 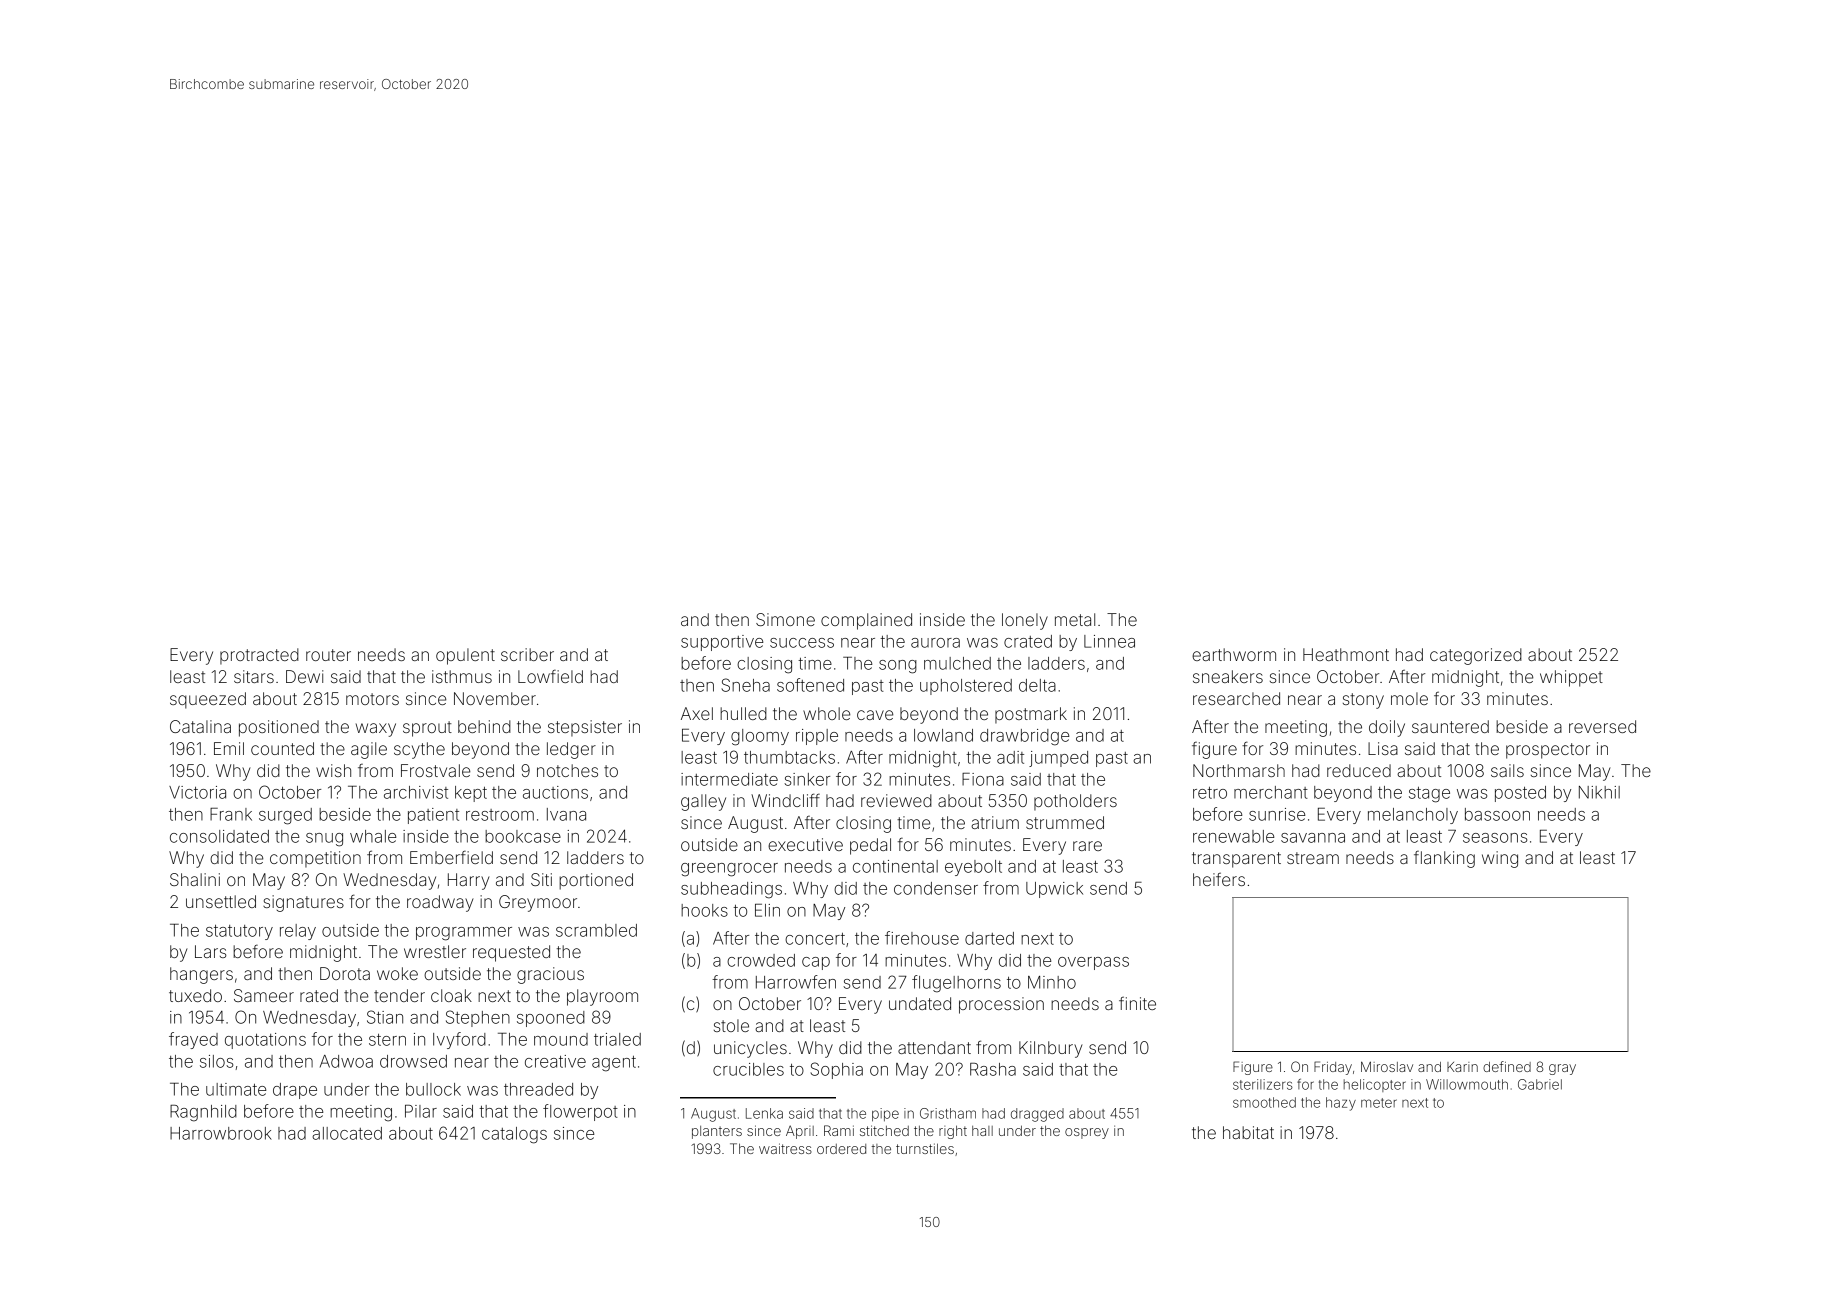 What do you see at coordinates (324, 840) in the image?
I see `snug` at bounding box center [324, 840].
